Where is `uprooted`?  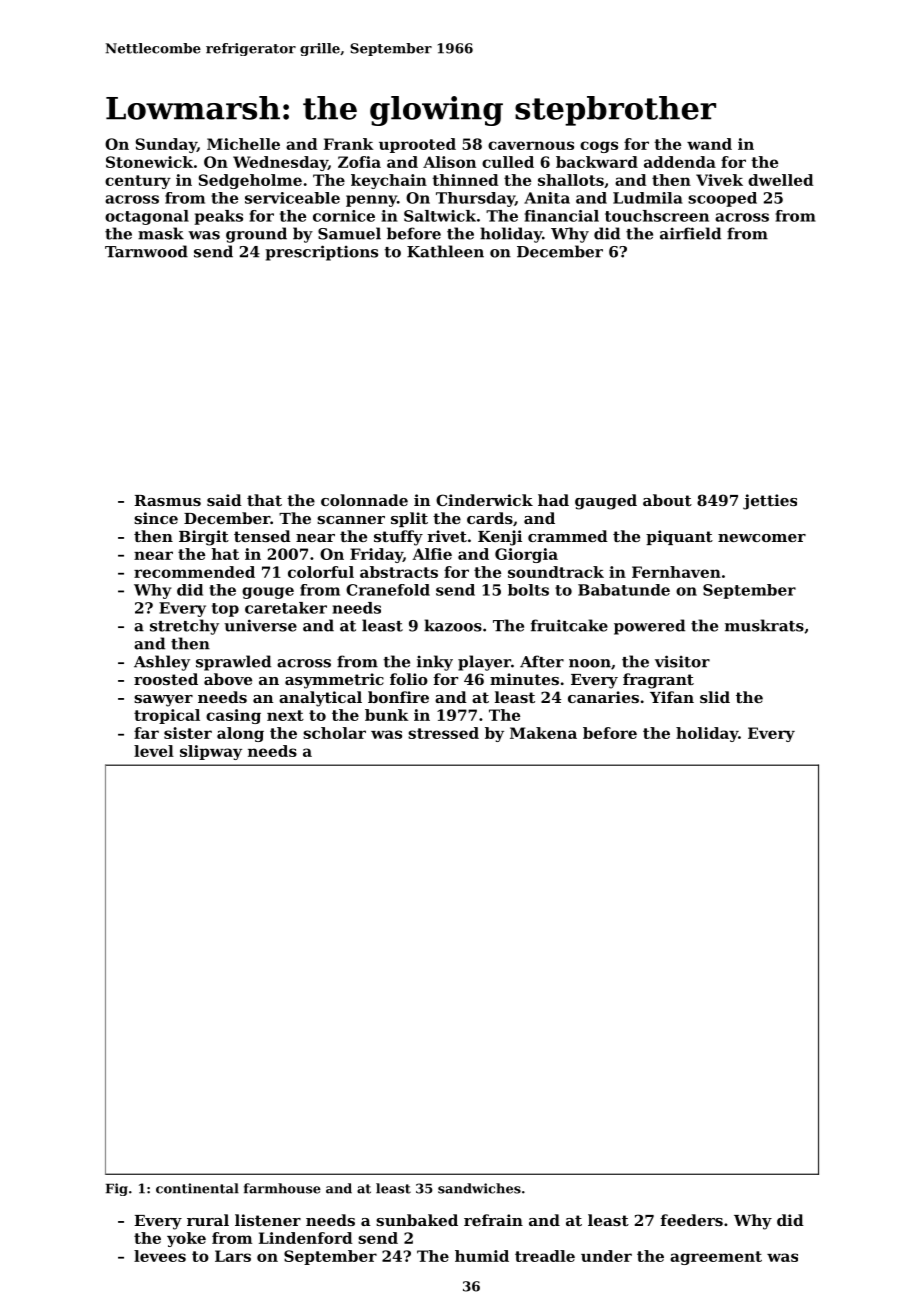
uprooted is located at coordinates (417, 145).
